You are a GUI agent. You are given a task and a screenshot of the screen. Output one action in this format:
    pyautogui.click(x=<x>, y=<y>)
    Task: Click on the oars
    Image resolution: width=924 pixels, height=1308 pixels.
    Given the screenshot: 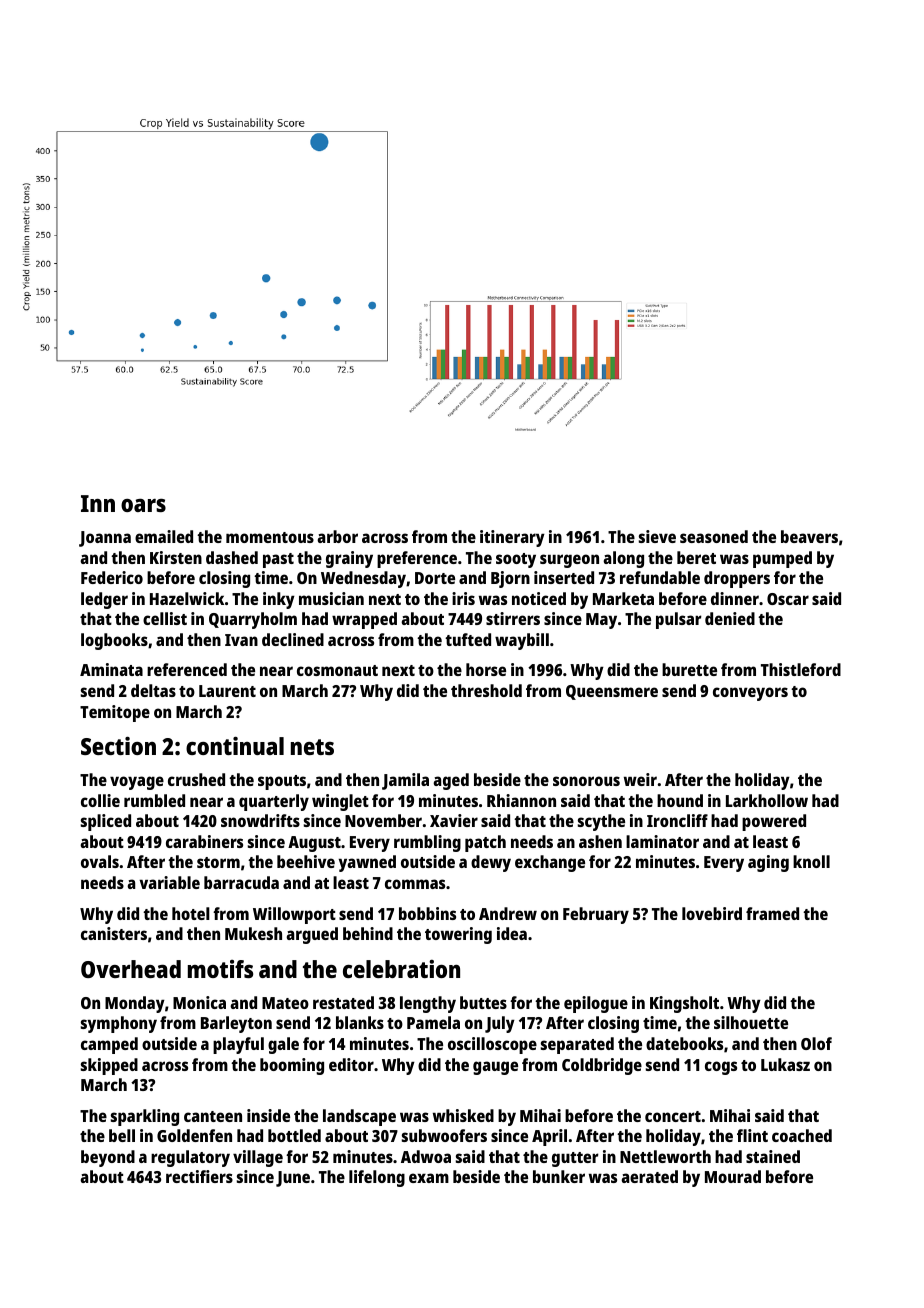 What is the action you would take?
    pyautogui.click(x=143, y=505)
